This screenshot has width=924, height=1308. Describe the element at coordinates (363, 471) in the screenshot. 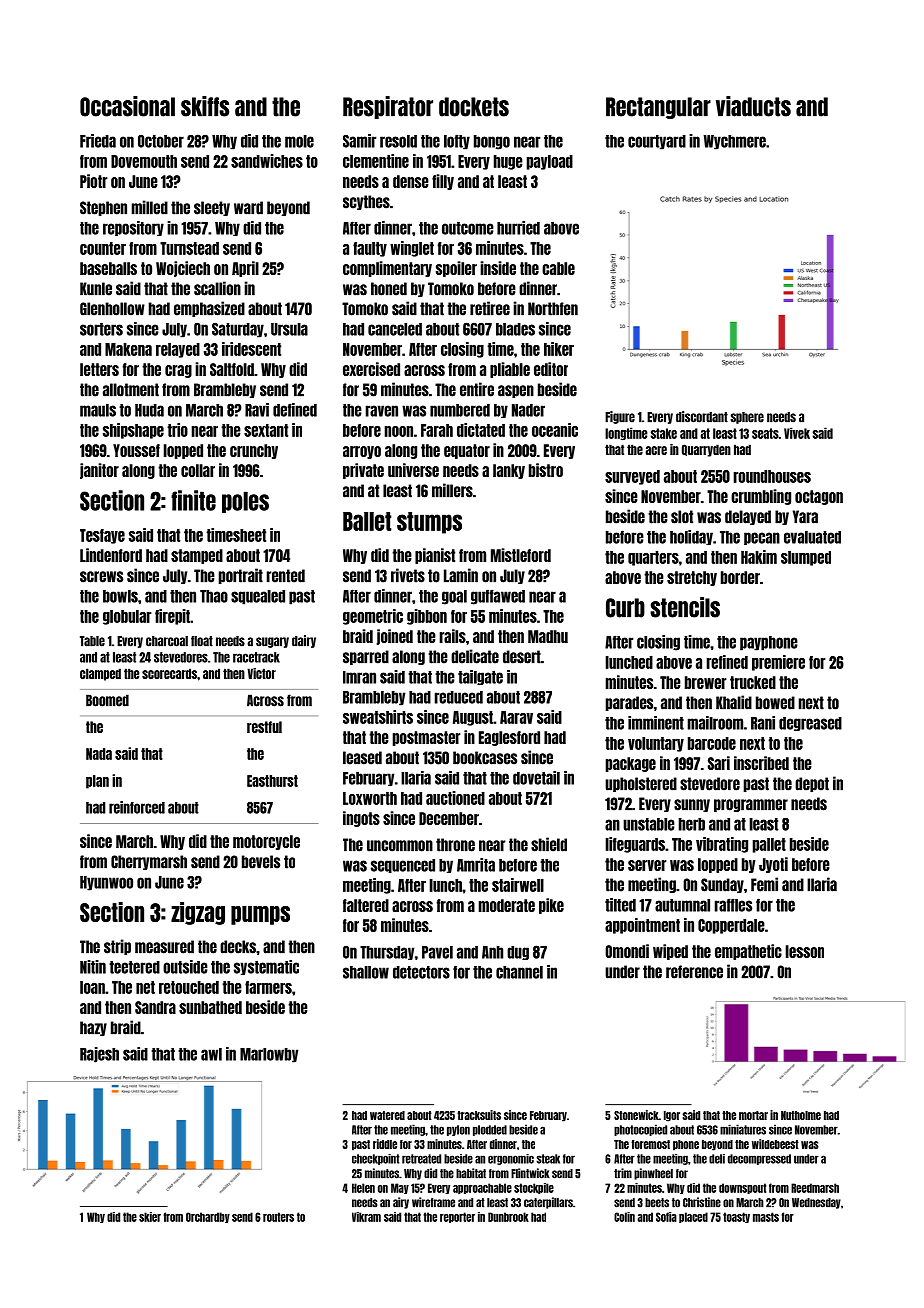

I see `private` at that location.
